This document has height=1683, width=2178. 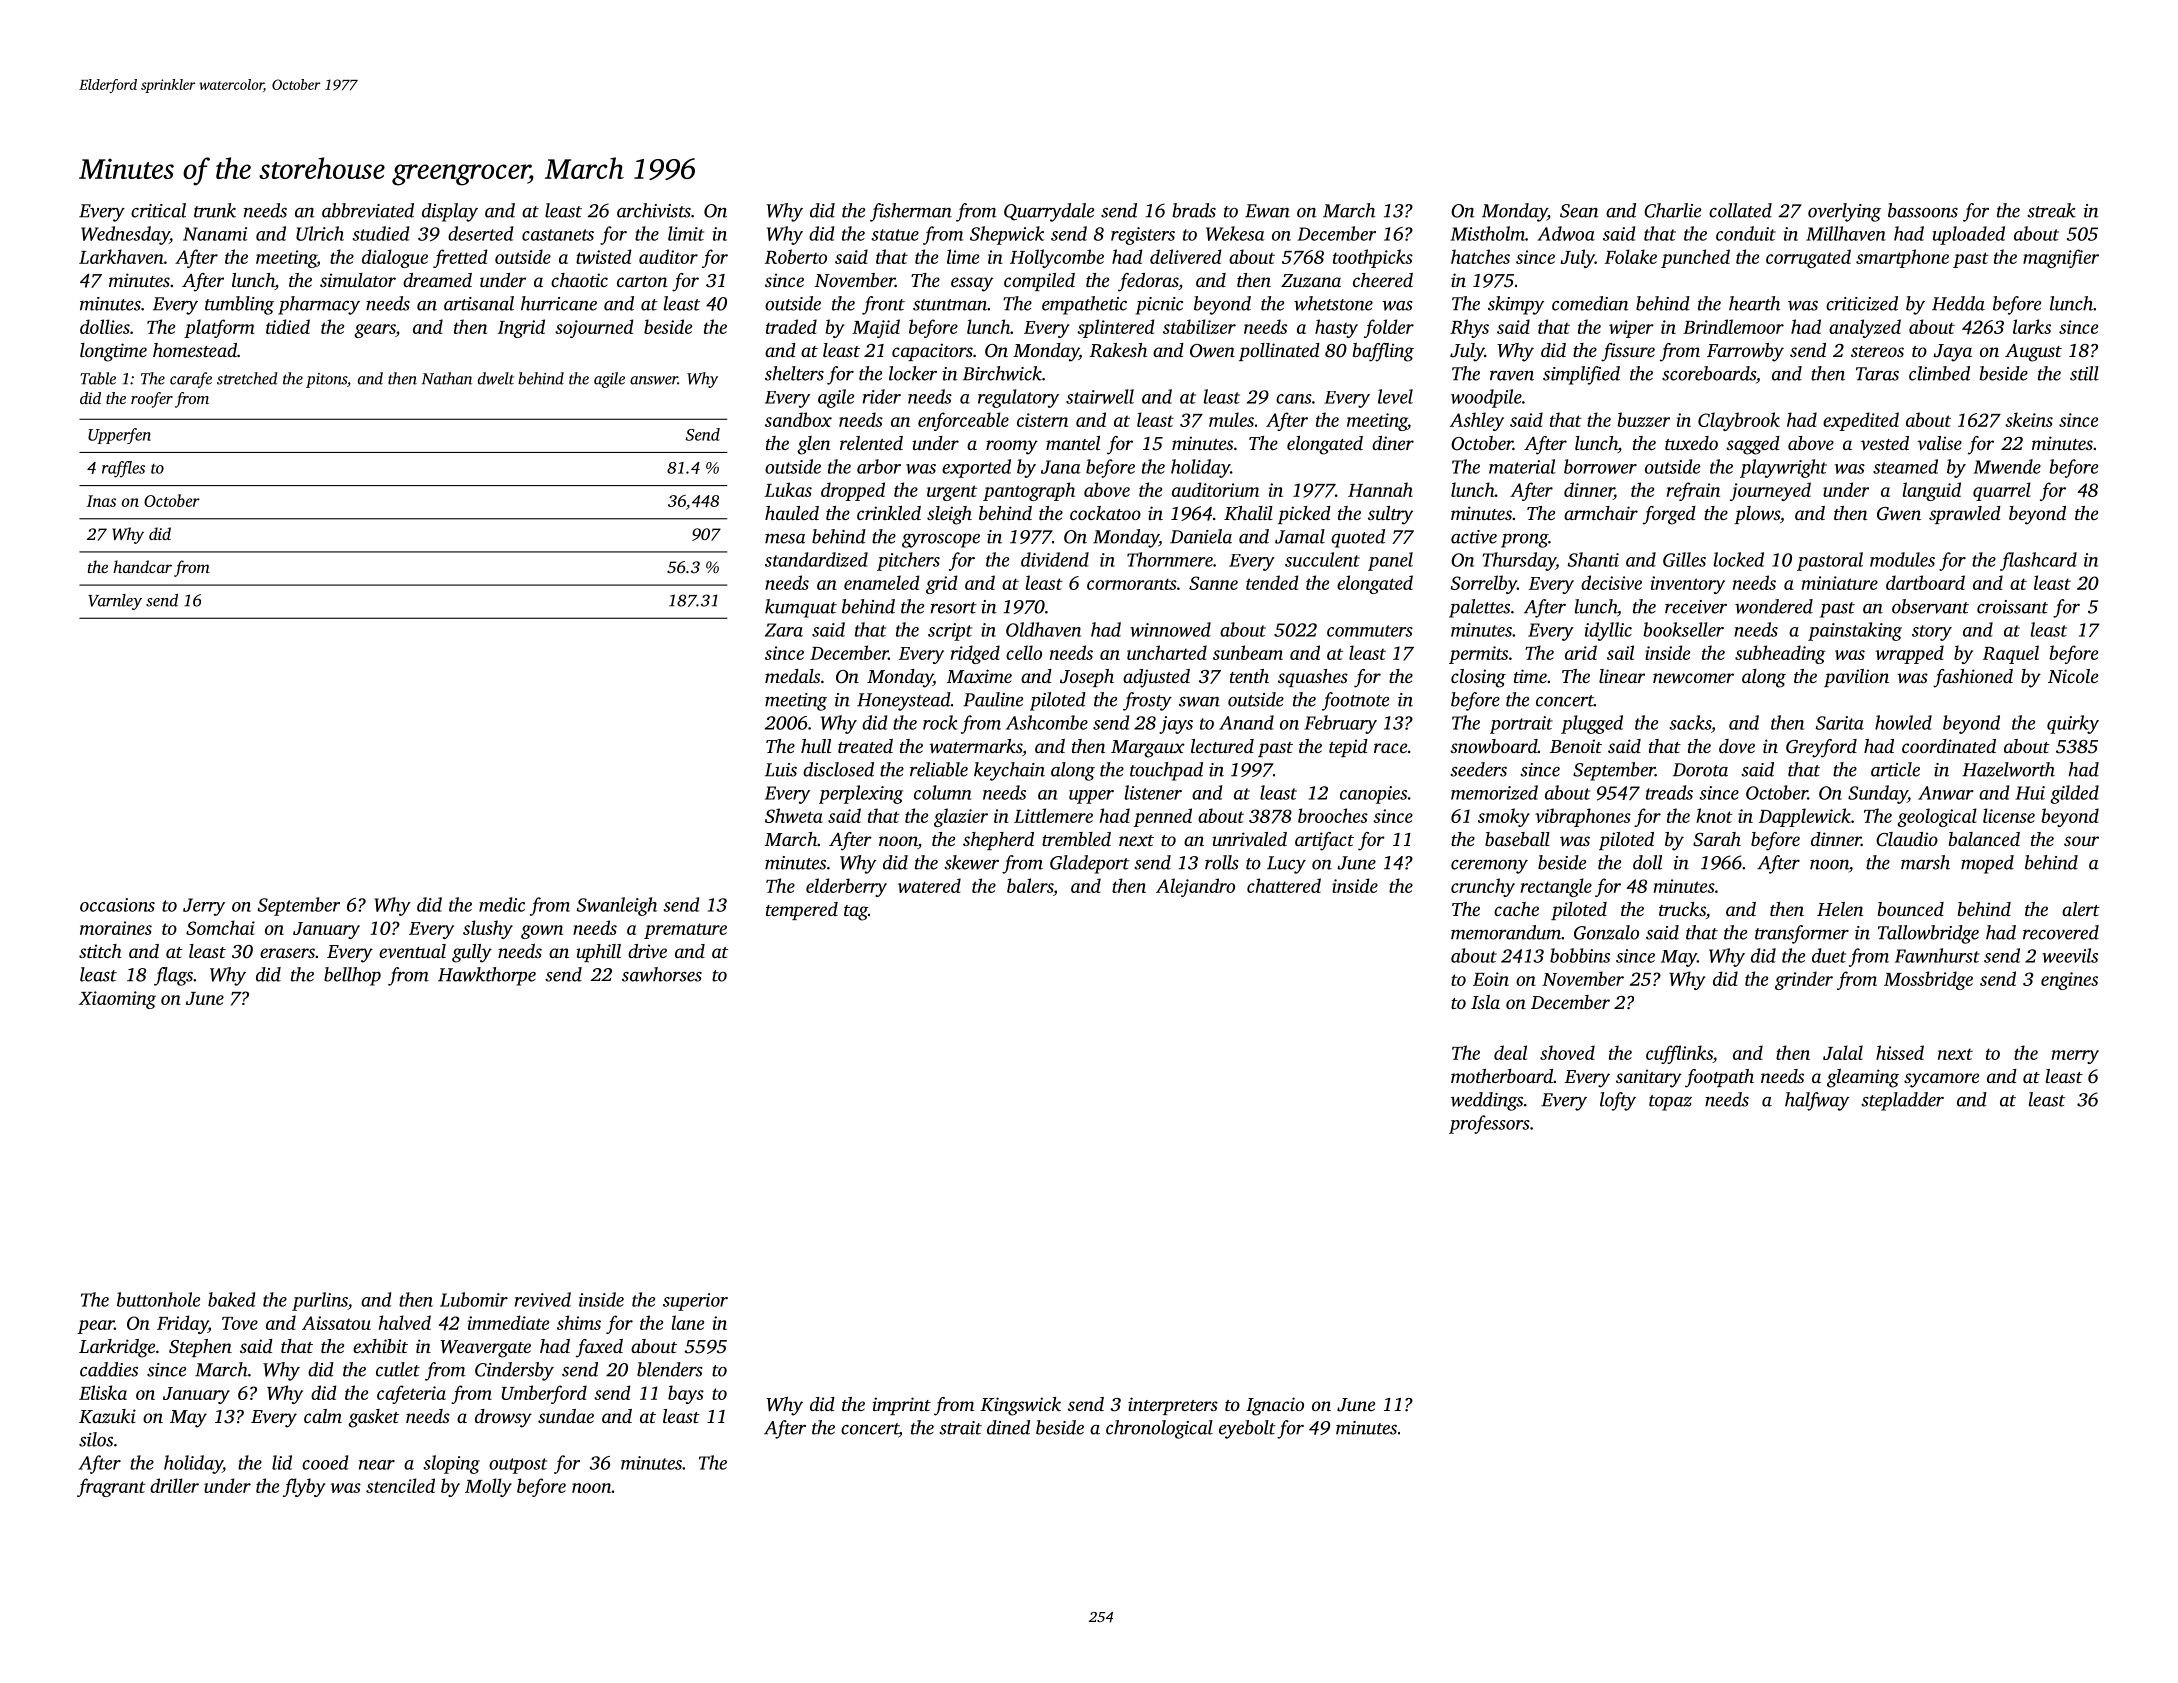 What do you see at coordinates (856, 913) in the document?
I see `tag` at bounding box center [856, 913].
